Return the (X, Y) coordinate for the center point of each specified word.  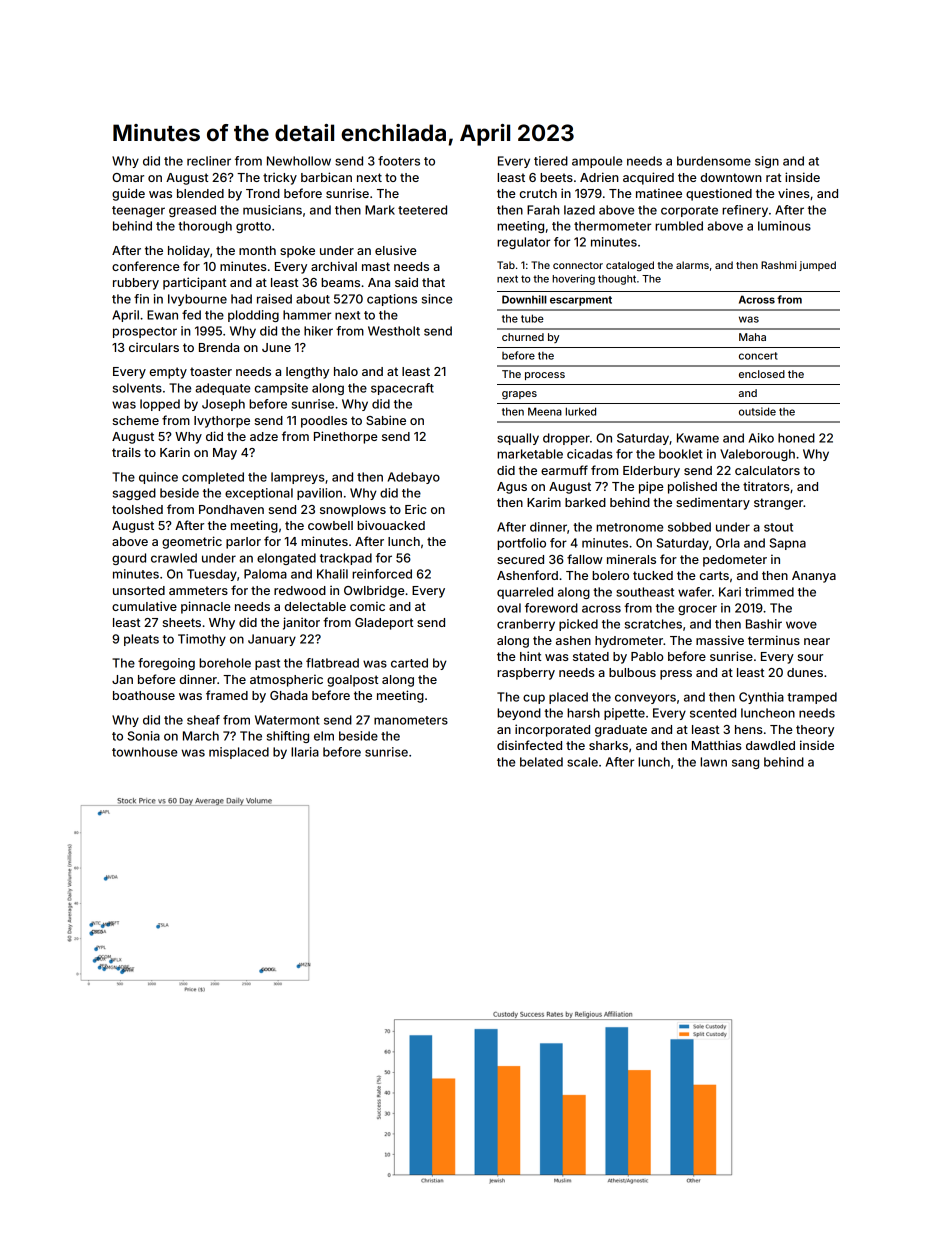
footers (399, 161)
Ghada (289, 695)
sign (767, 162)
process (545, 376)
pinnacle (206, 607)
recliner (209, 161)
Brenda (219, 347)
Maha (752, 337)
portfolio (521, 544)
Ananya (814, 577)
